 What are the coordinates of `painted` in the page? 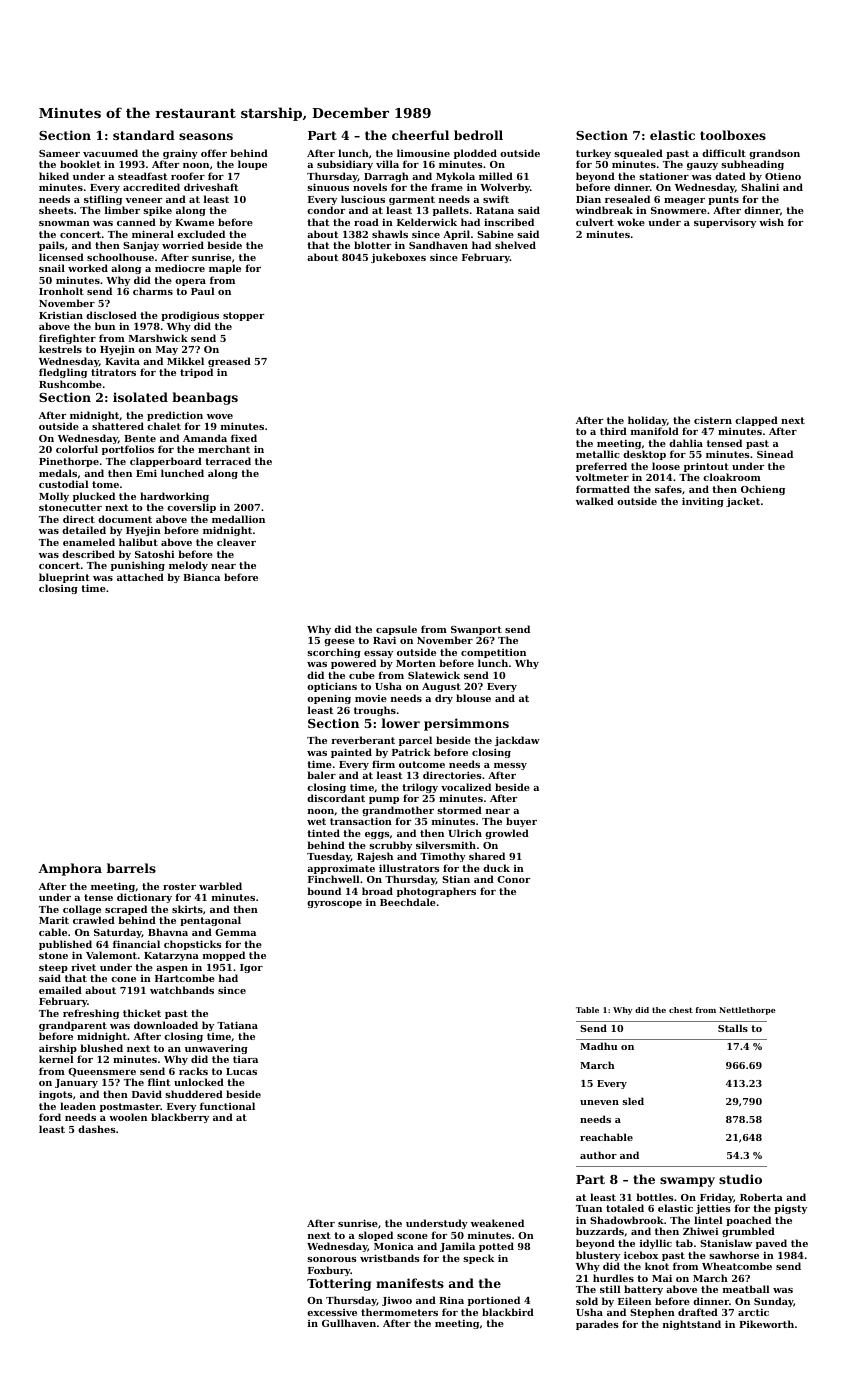 It's located at (351, 753).
